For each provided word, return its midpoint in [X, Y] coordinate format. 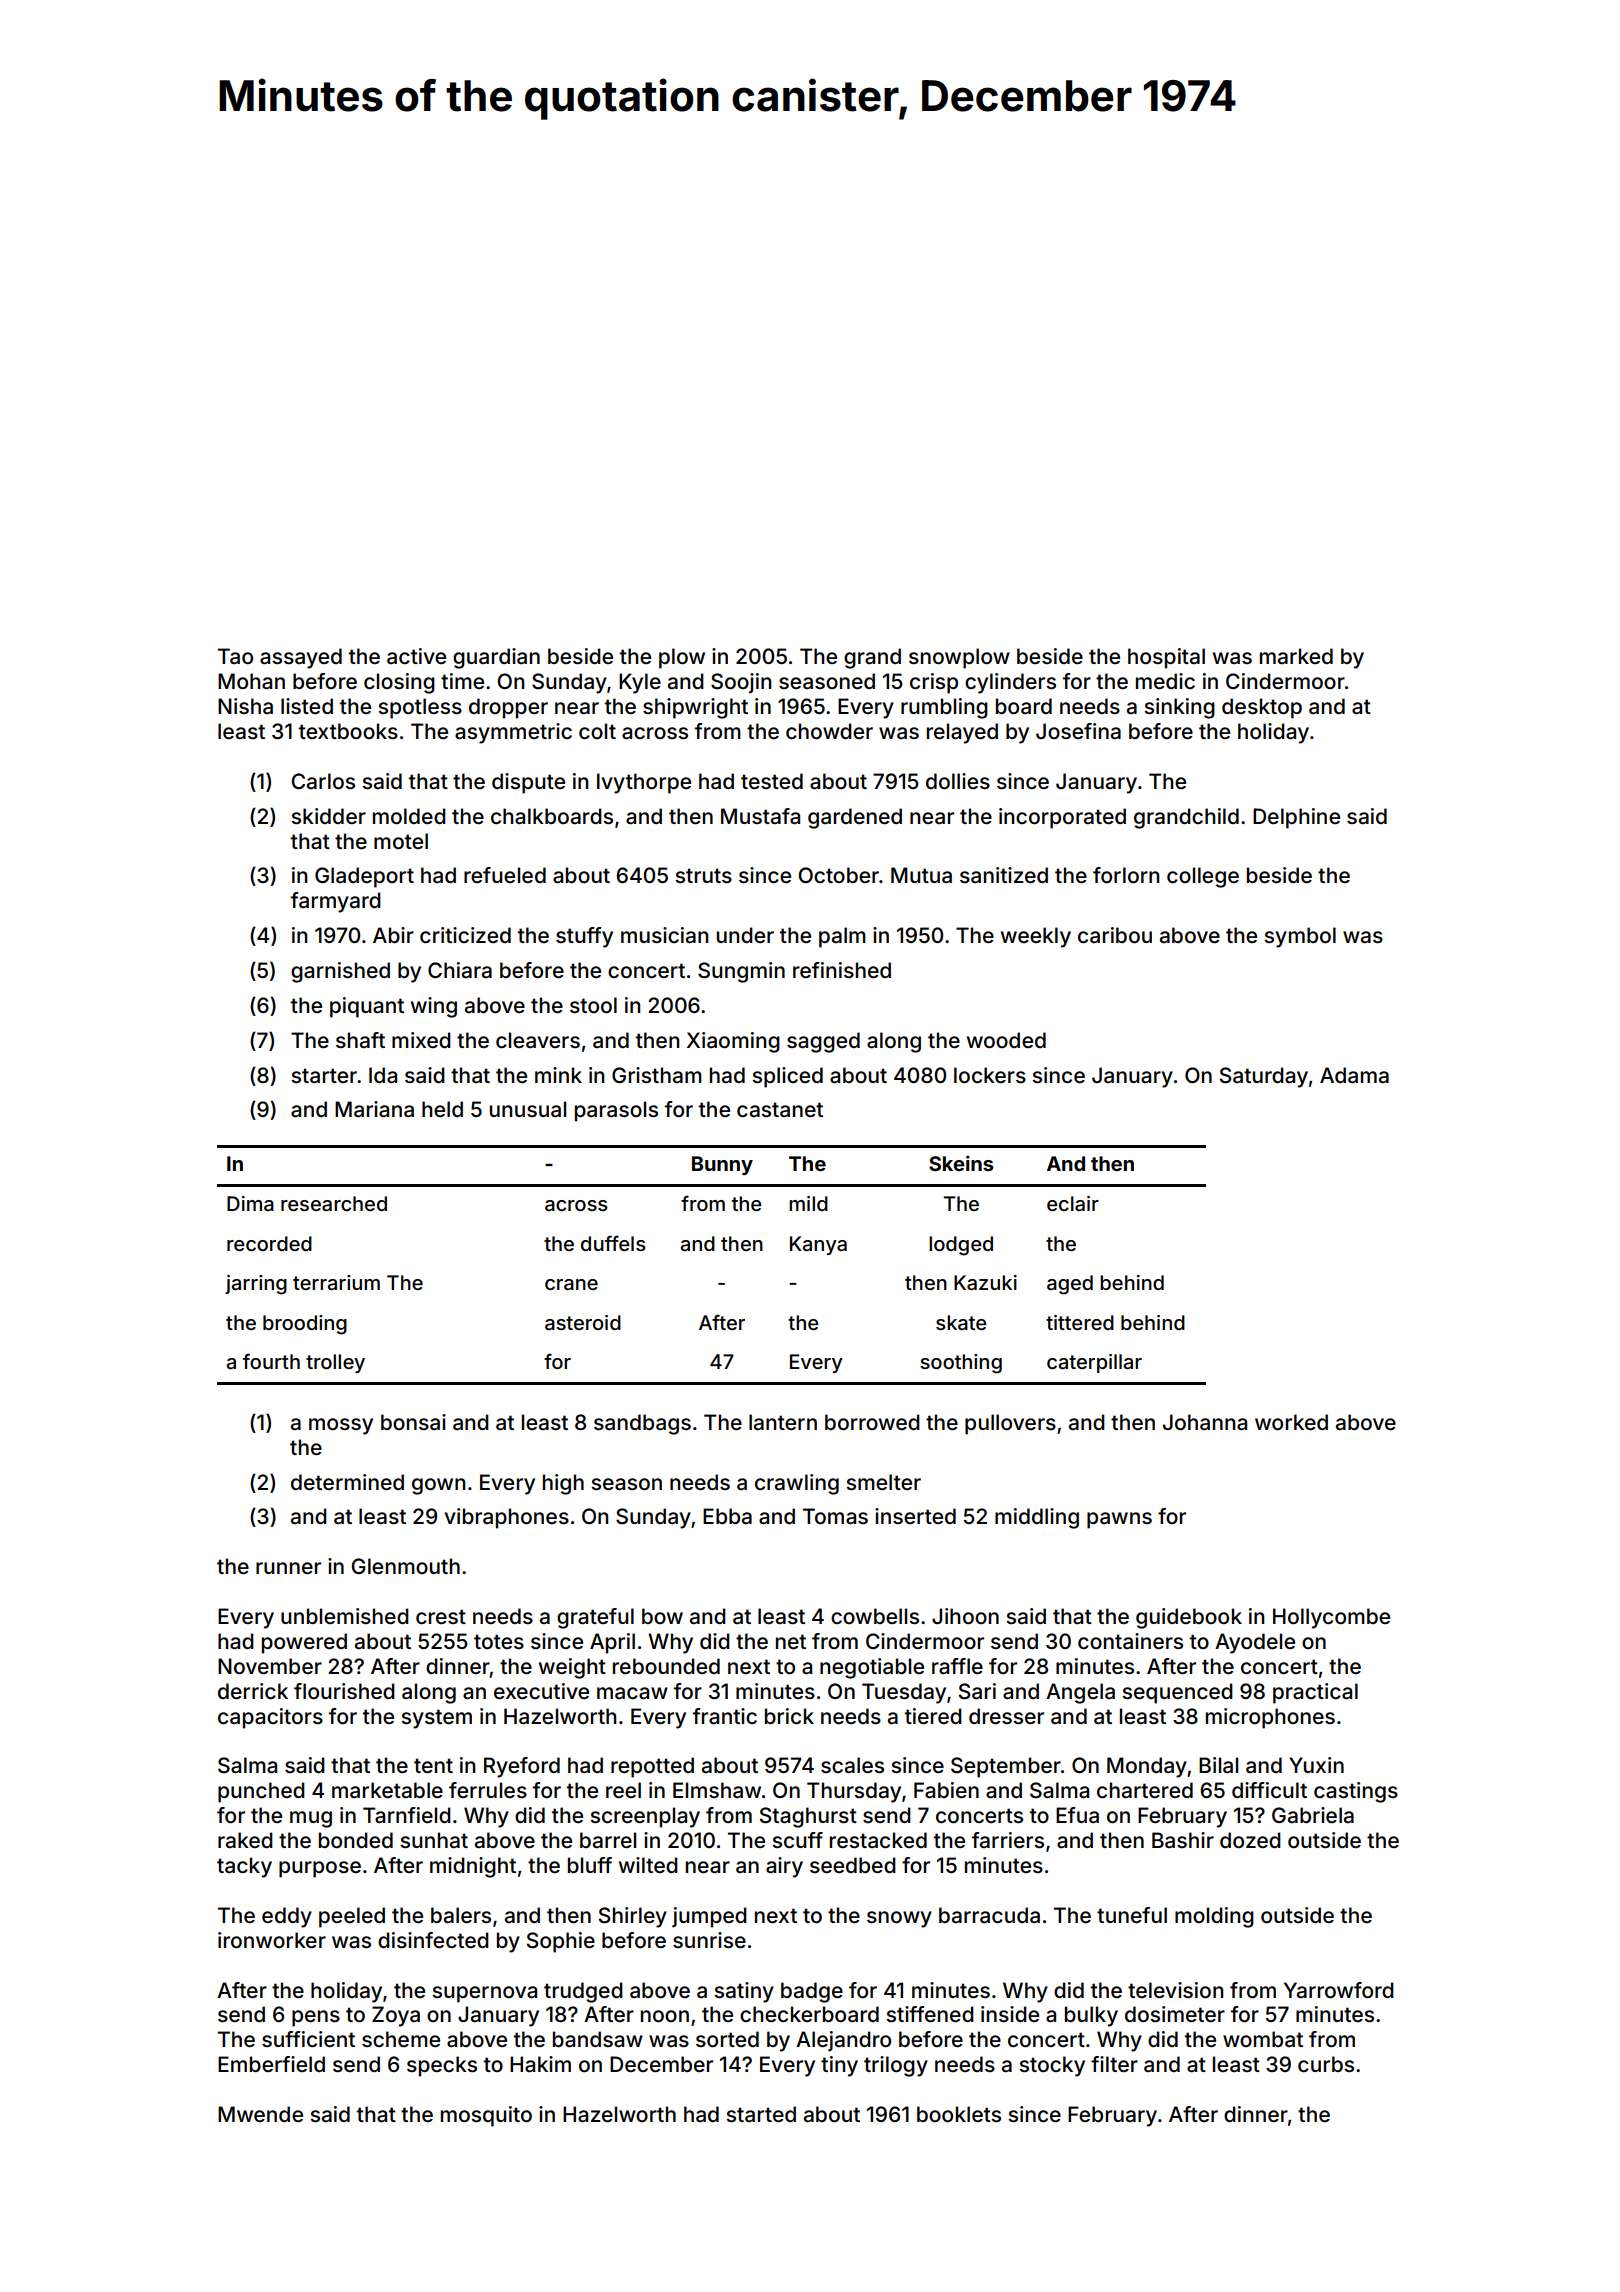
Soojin [741, 683]
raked [245, 1840]
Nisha [245, 706]
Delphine [1296, 818]
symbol [1300, 937]
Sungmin [741, 972]
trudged [583, 1992]
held [442, 1109]
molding [1214, 1917]
